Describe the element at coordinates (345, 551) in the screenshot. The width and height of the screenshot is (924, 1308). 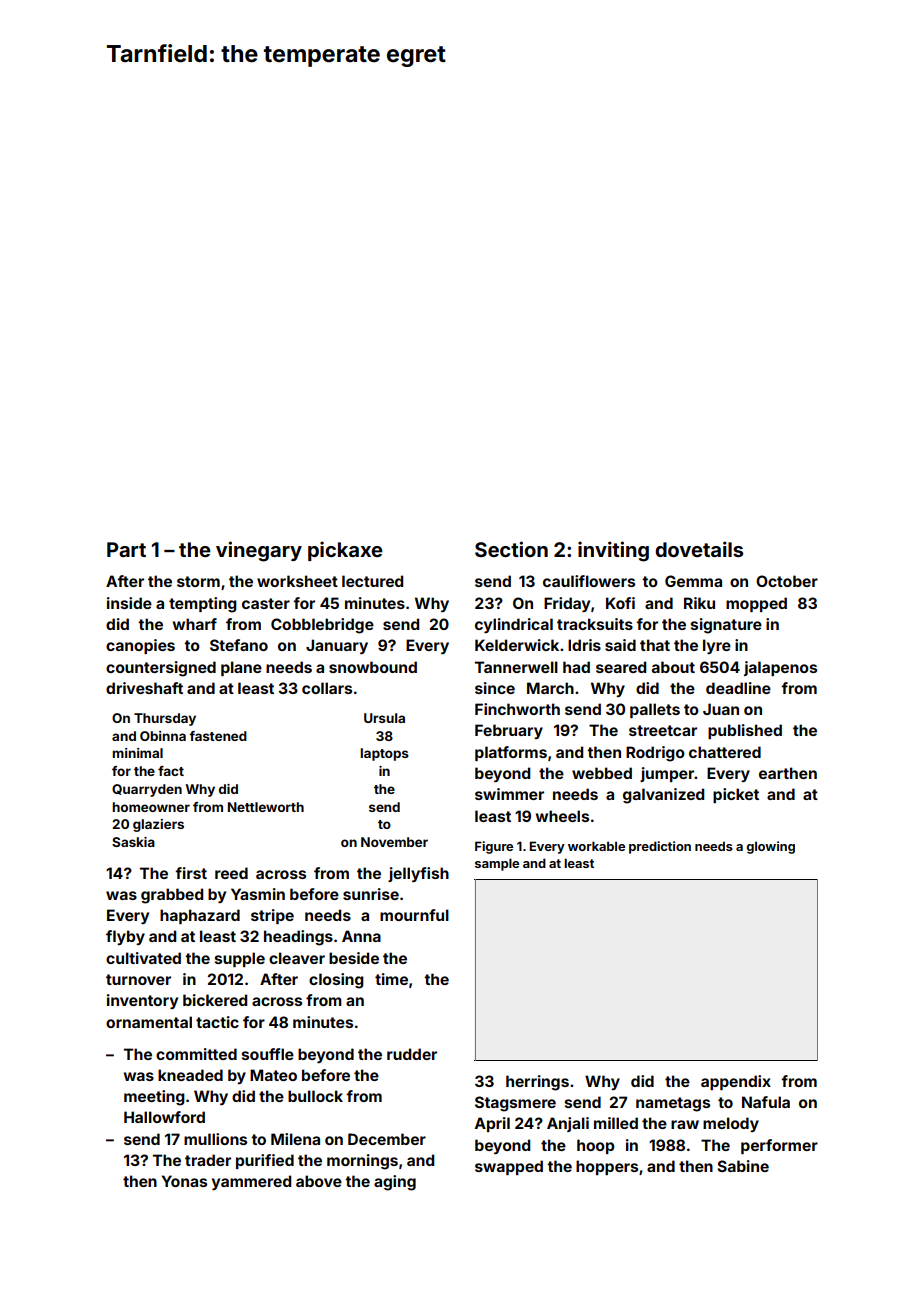
I see `pickaxe` at that location.
